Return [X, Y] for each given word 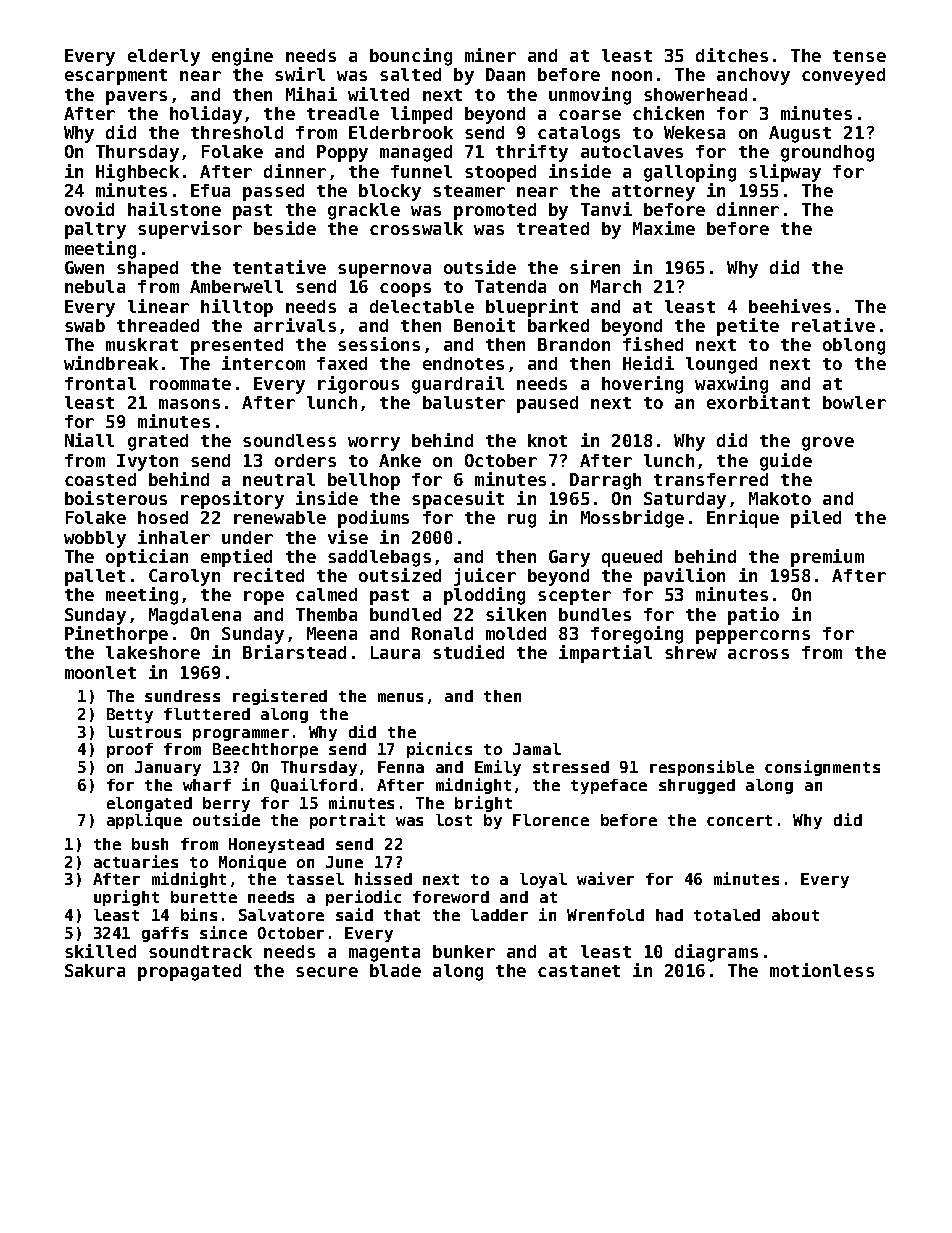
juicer [485, 577]
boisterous [116, 498]
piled [816, 519]
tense [859, 56]
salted [410, 74]
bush [150, 844]
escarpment [116, 77]
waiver [605, 878]
